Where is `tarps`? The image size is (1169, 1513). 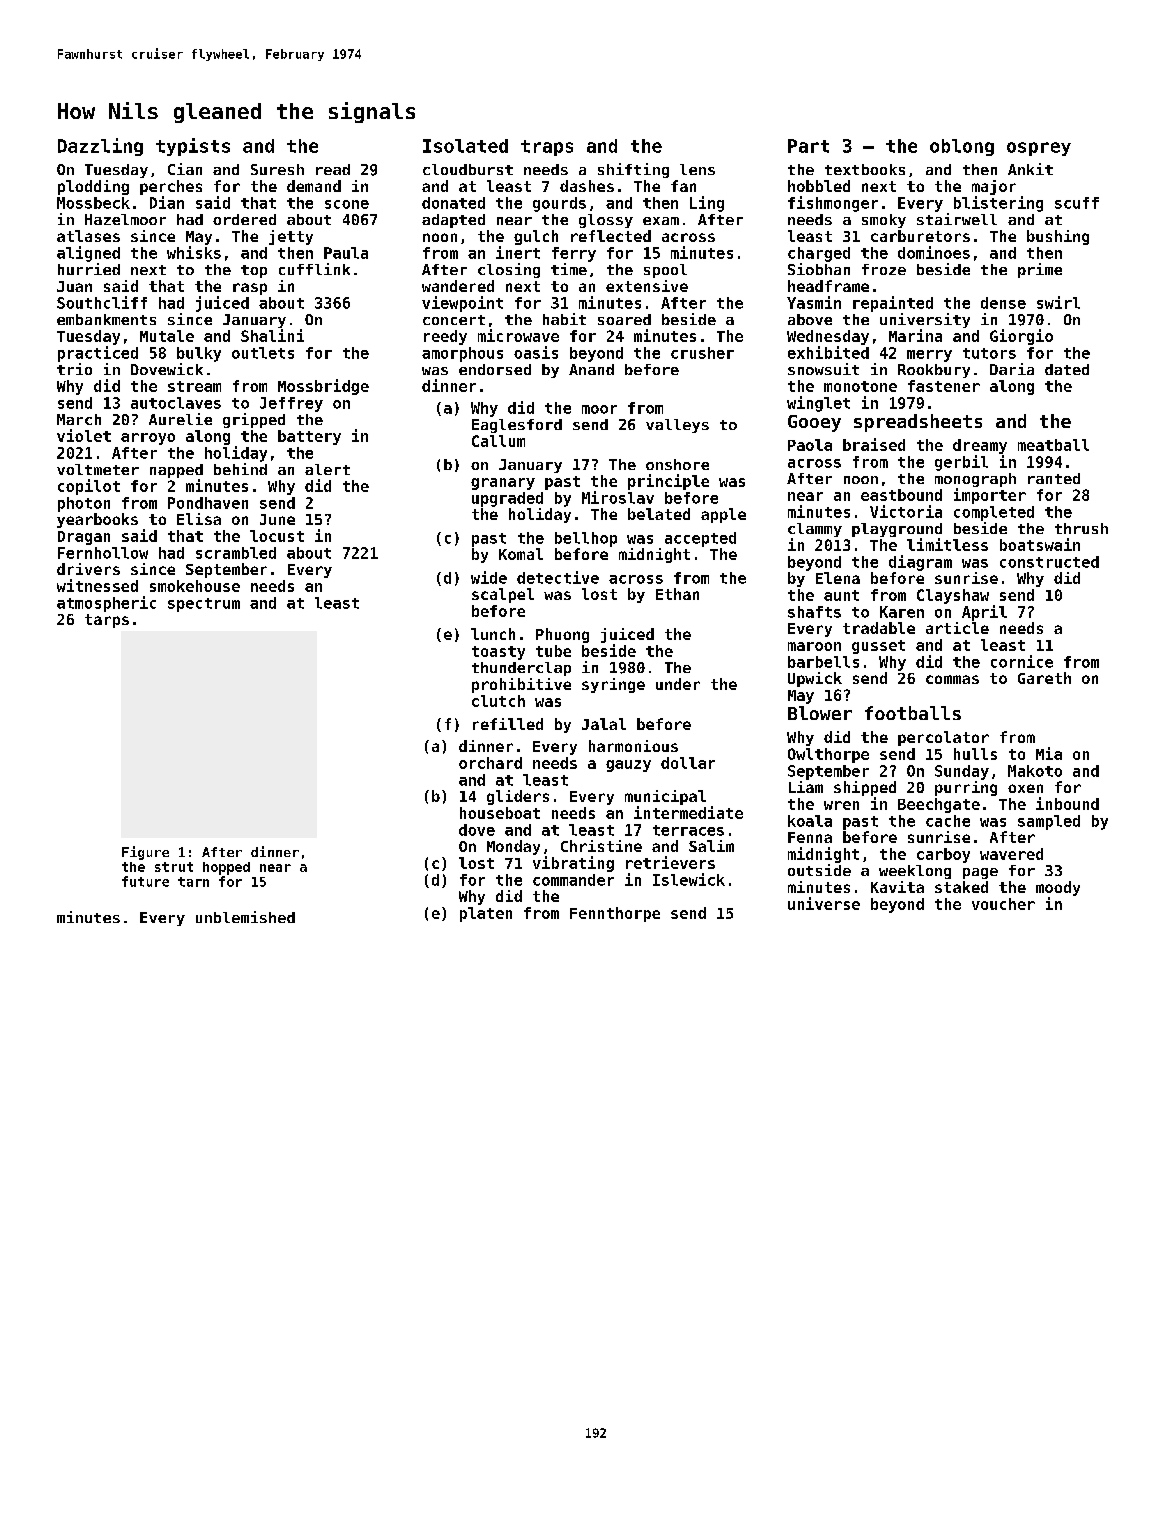 tarps is located at coordinates (107, 621).
